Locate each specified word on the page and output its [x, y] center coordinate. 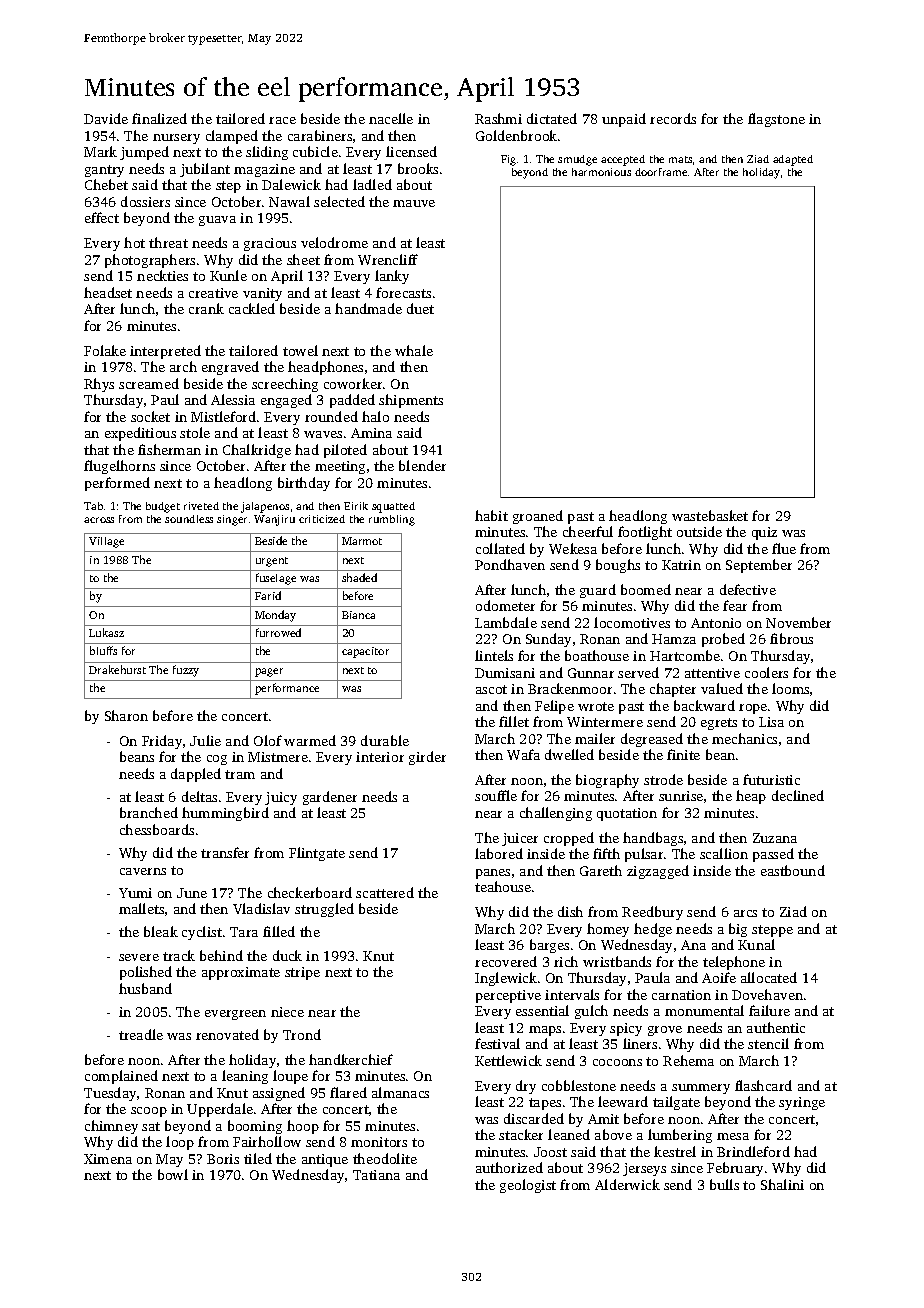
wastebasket [710, 515]
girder [427, 758]
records [673, 118]
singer [232, 520]
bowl [173, 1174]
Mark [100, 151]
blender [422, 465]
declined [798, 795]
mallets [141, 908]
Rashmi [498, 118]
